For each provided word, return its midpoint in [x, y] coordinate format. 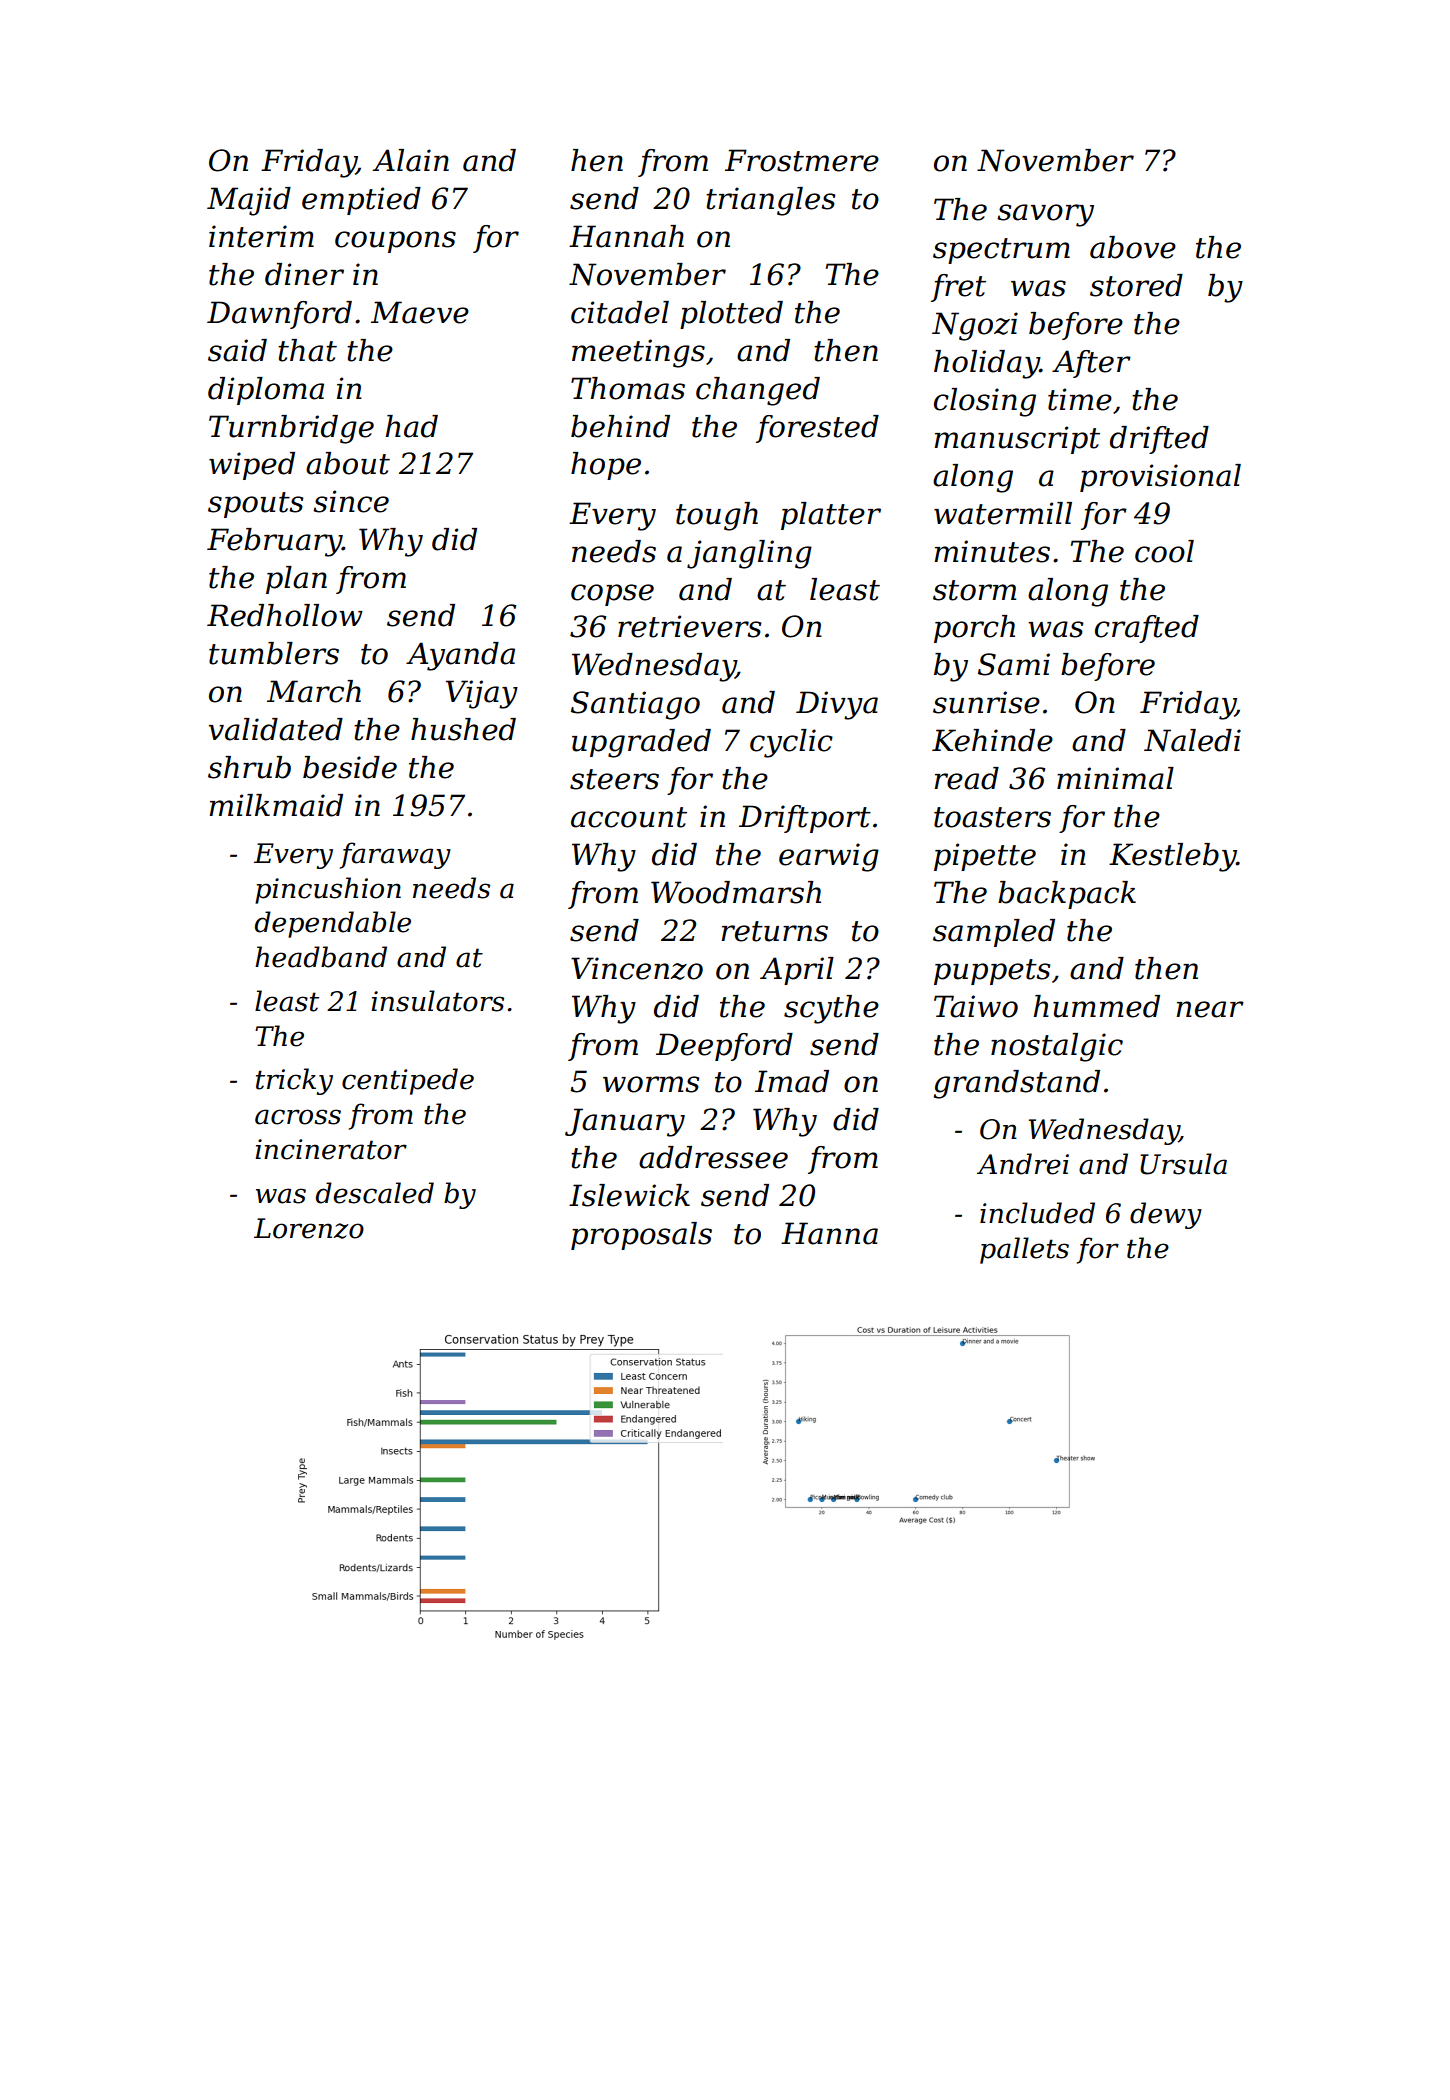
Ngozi [975, 326]
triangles [770, 201]
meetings [638, 353]
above [1133, 247]
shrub [249, 767]
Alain [411, 160]
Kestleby [1172, 857]
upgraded [641, 743]
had [411, 426]
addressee [713, 1157]
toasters [992, 817]
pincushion [328, 890]
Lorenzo [309, 1228]
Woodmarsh [736, 892]
